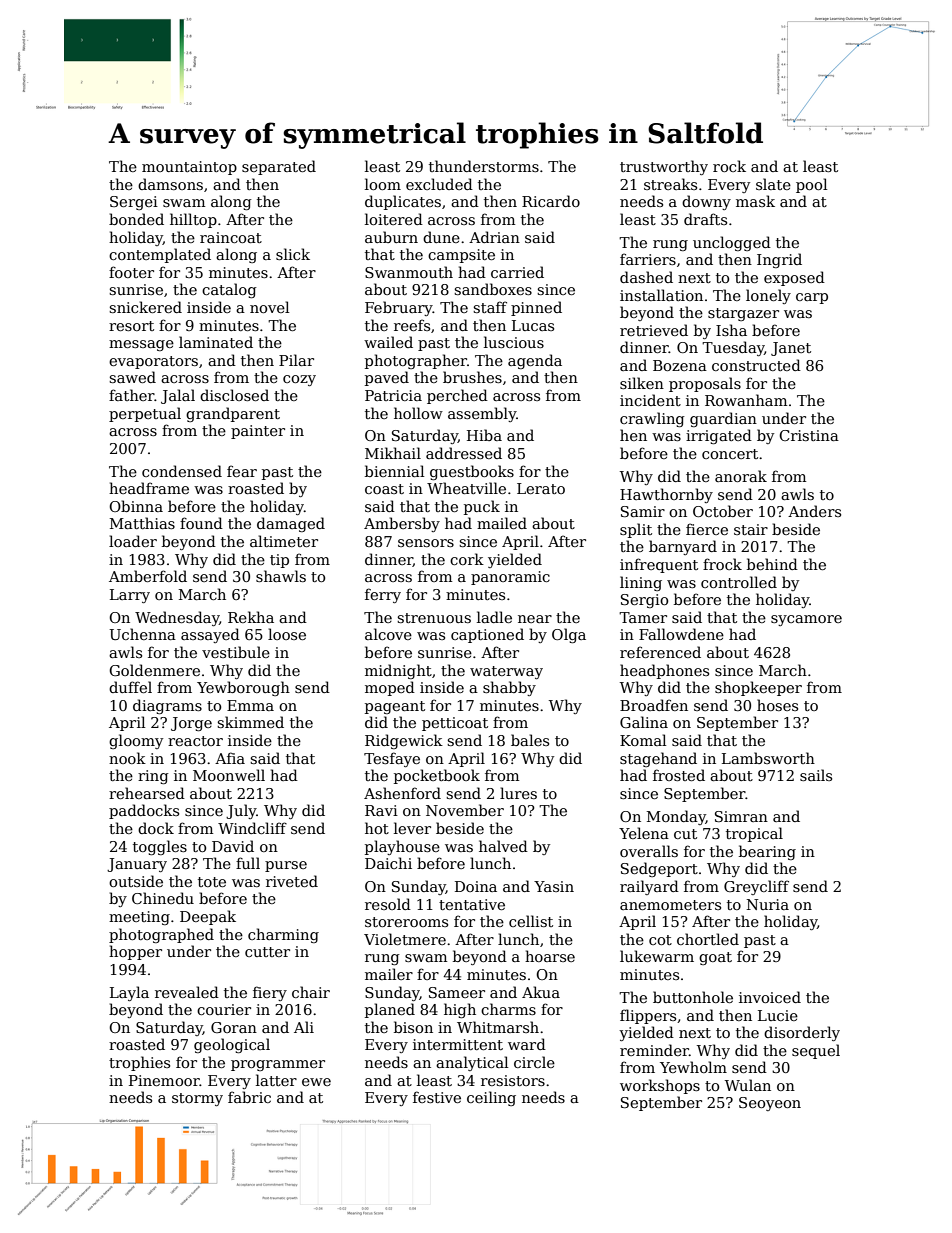 Image resolution: width=952 pixels, height=1233 pixels. Describe the element at coordinates (402, 524) in the screenshot. I see `Ambersby` at that location.
